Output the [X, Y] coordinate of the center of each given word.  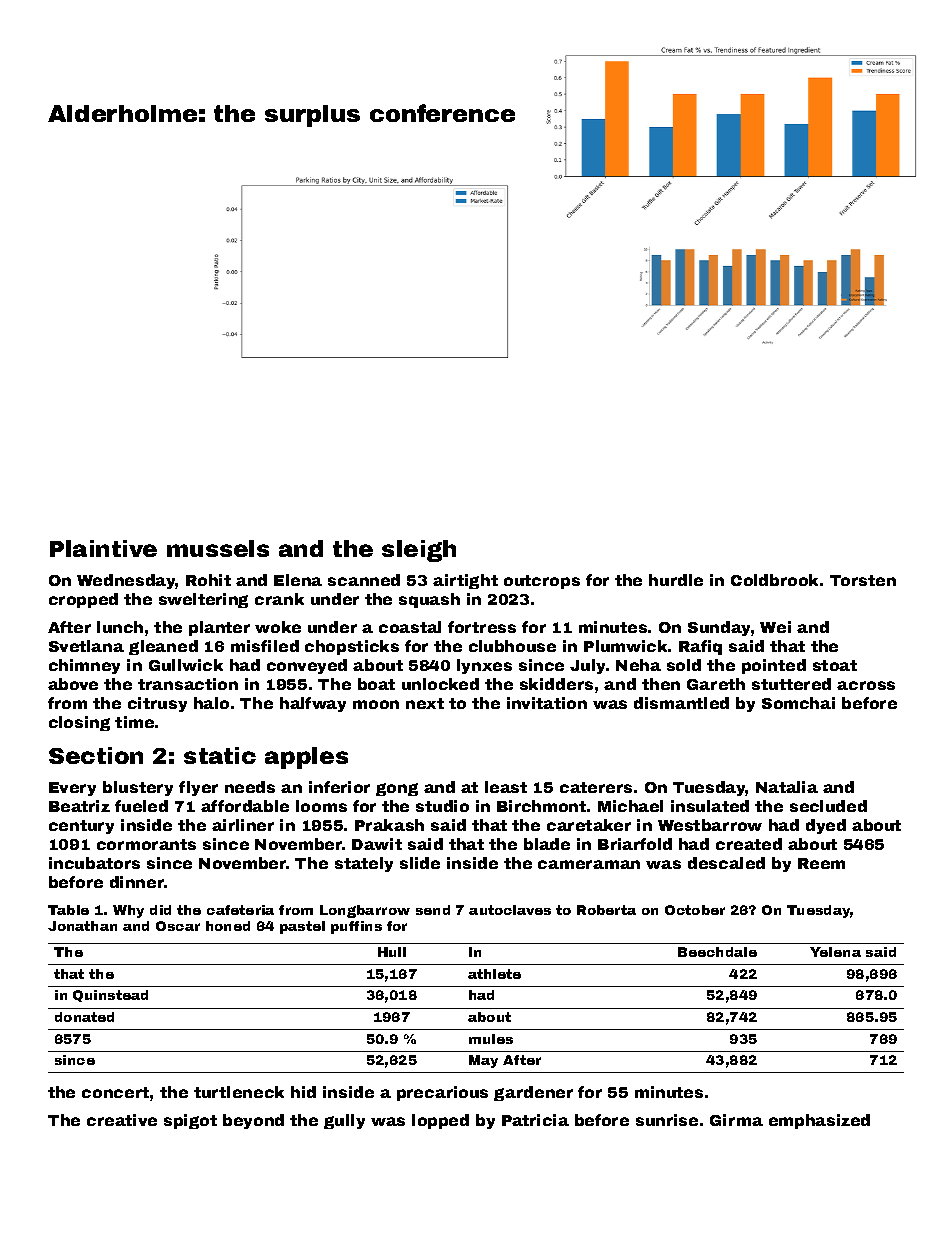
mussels [218, 548]
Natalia [787, 787]
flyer [198, 788]
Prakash [389, 825]
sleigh [419, 551]
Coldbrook [774, 580]
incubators [94, 863]
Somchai [798, 703]
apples [306, 758]
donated [84, 1017]
